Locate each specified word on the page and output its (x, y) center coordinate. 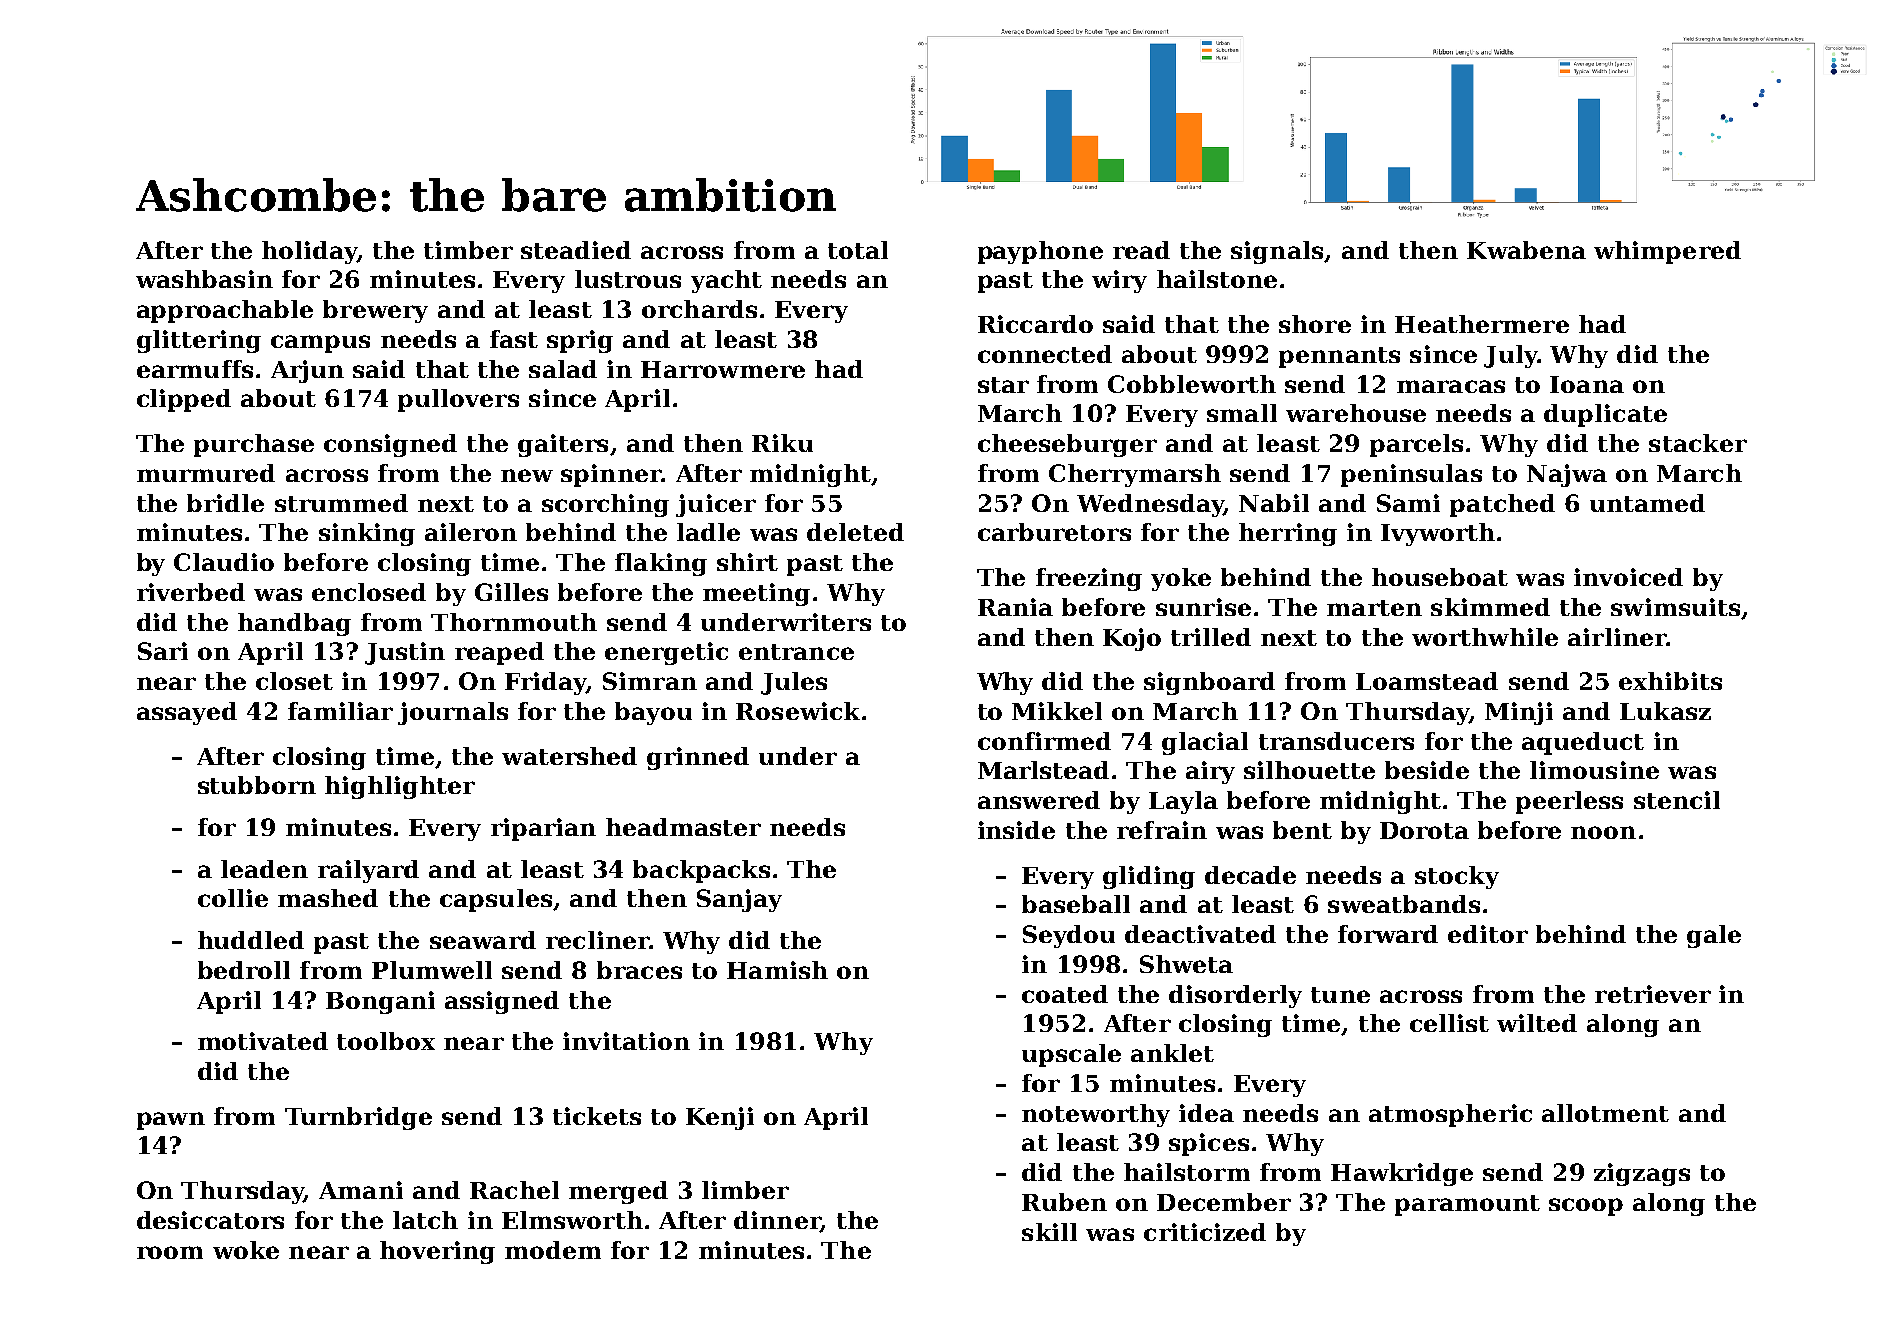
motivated (263, 1041)
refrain (1162, 830)
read (1141, 250)
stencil (1677, 800)
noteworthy (1096, 1115)
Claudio (224, 562)
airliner (1617, 637)
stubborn (257, 785)
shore (1315, 324)
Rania (1015, 607)
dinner (777, 1221)
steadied (576, 250)
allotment (1605, 1113)
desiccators (210, 1220)
